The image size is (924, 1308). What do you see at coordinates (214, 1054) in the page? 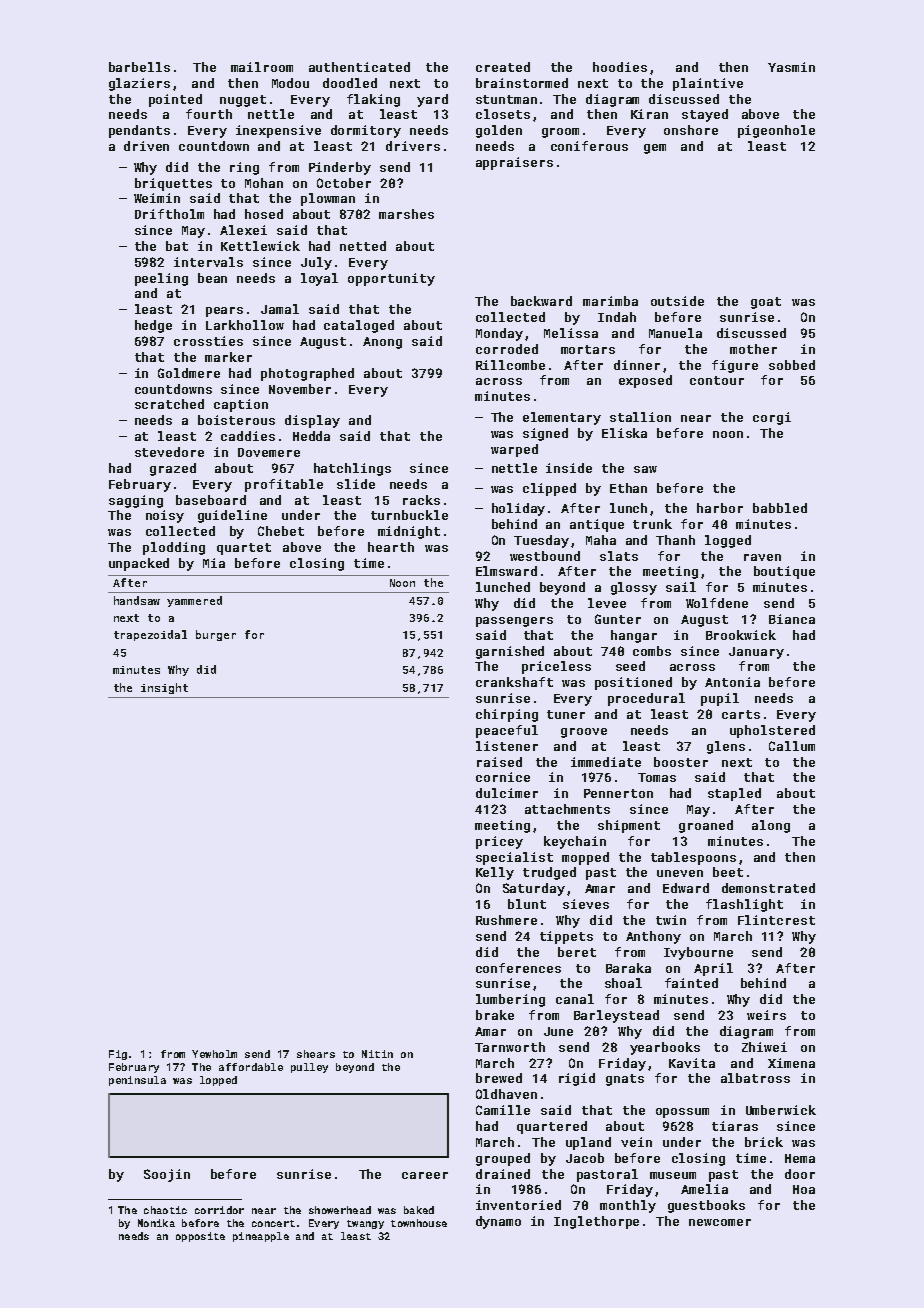
I see `Yewholm` at bounding box center [214, 1054].
